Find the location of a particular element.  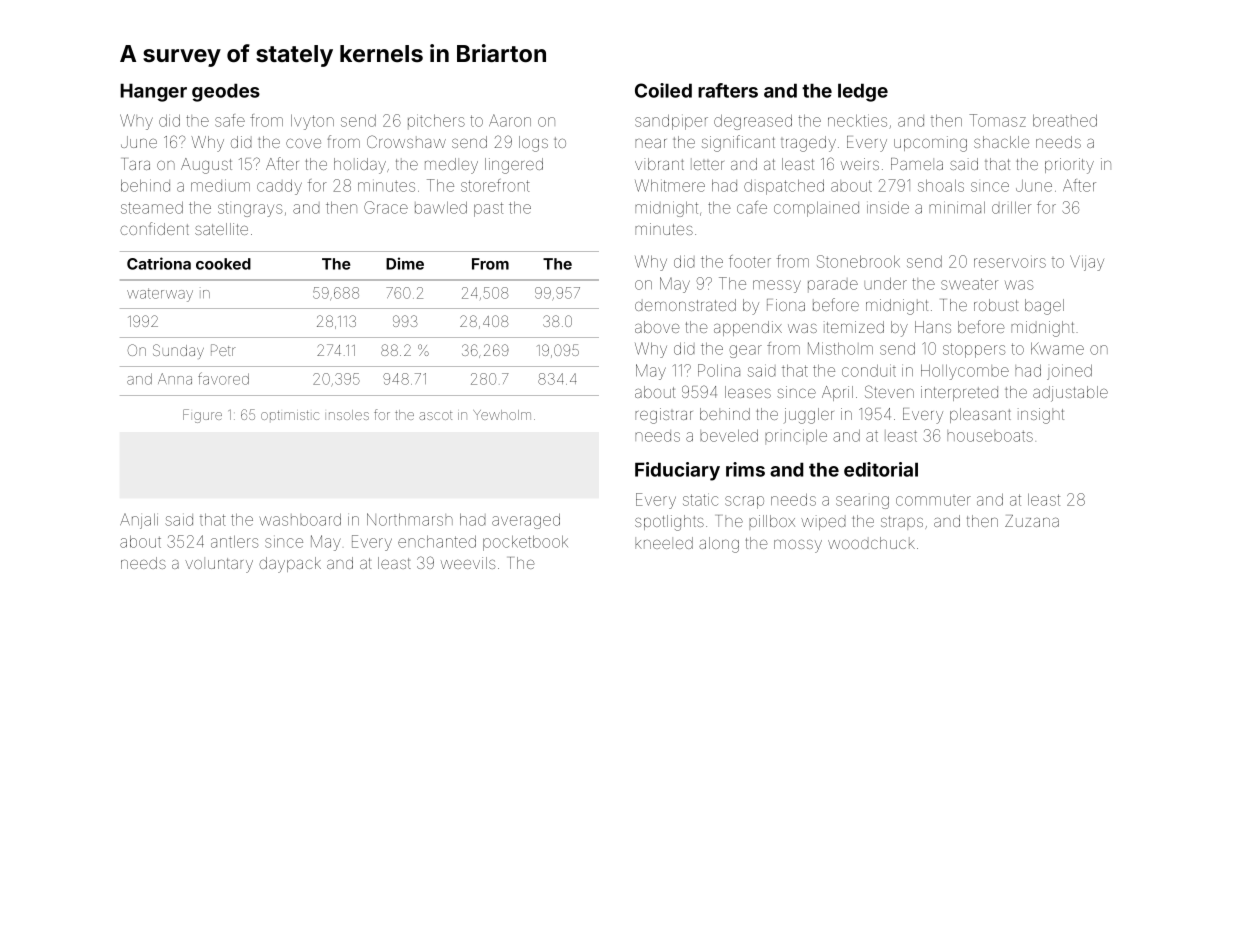

geodes is located at coordinates (226, 92).
